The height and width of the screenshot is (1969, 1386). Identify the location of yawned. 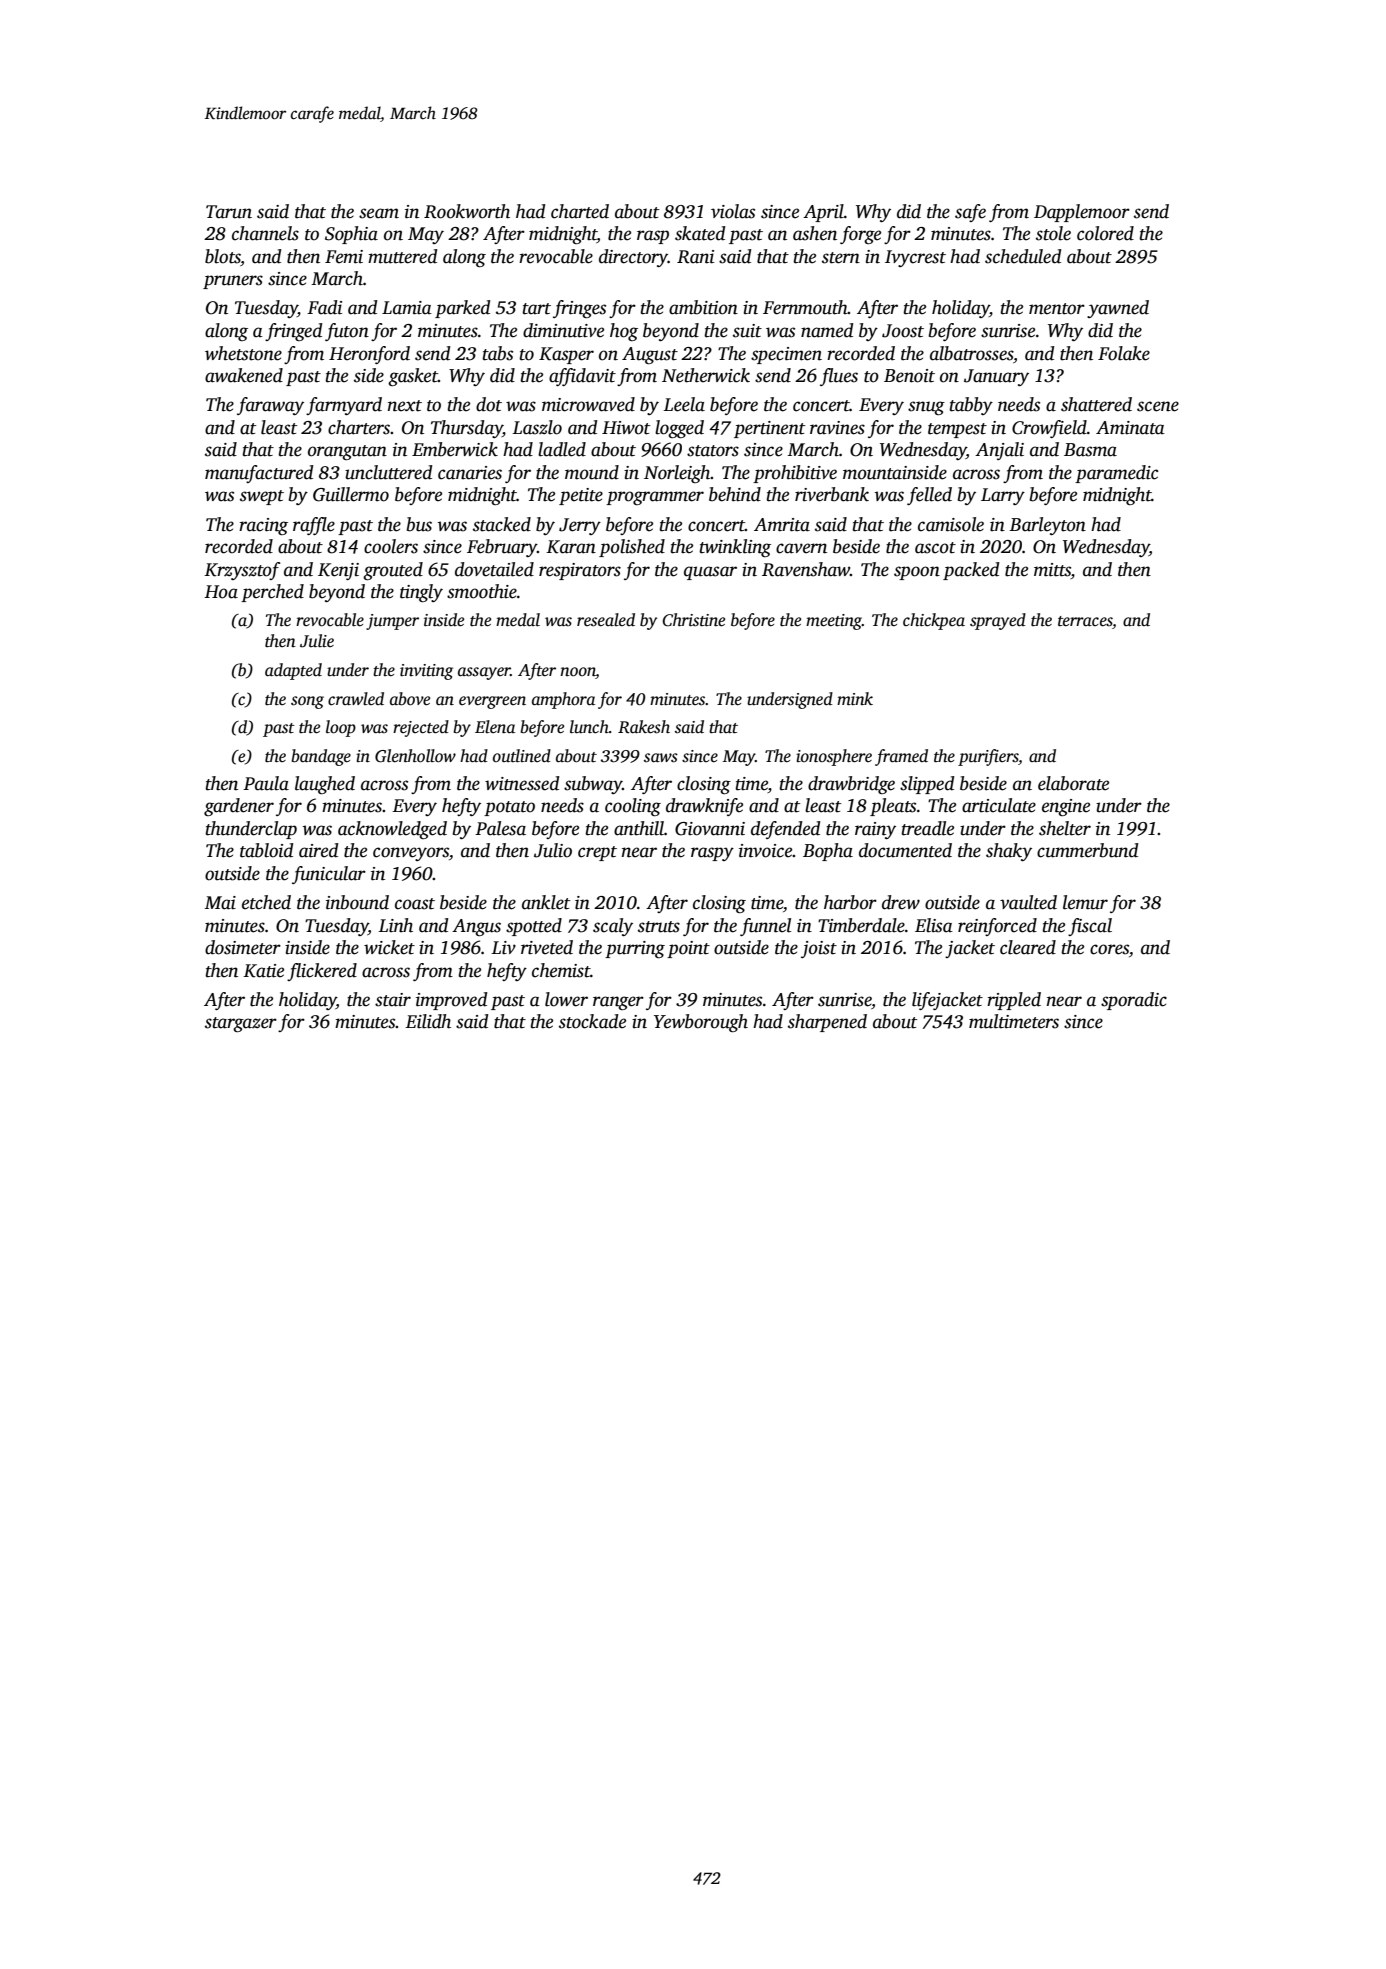
(1118, 309).
